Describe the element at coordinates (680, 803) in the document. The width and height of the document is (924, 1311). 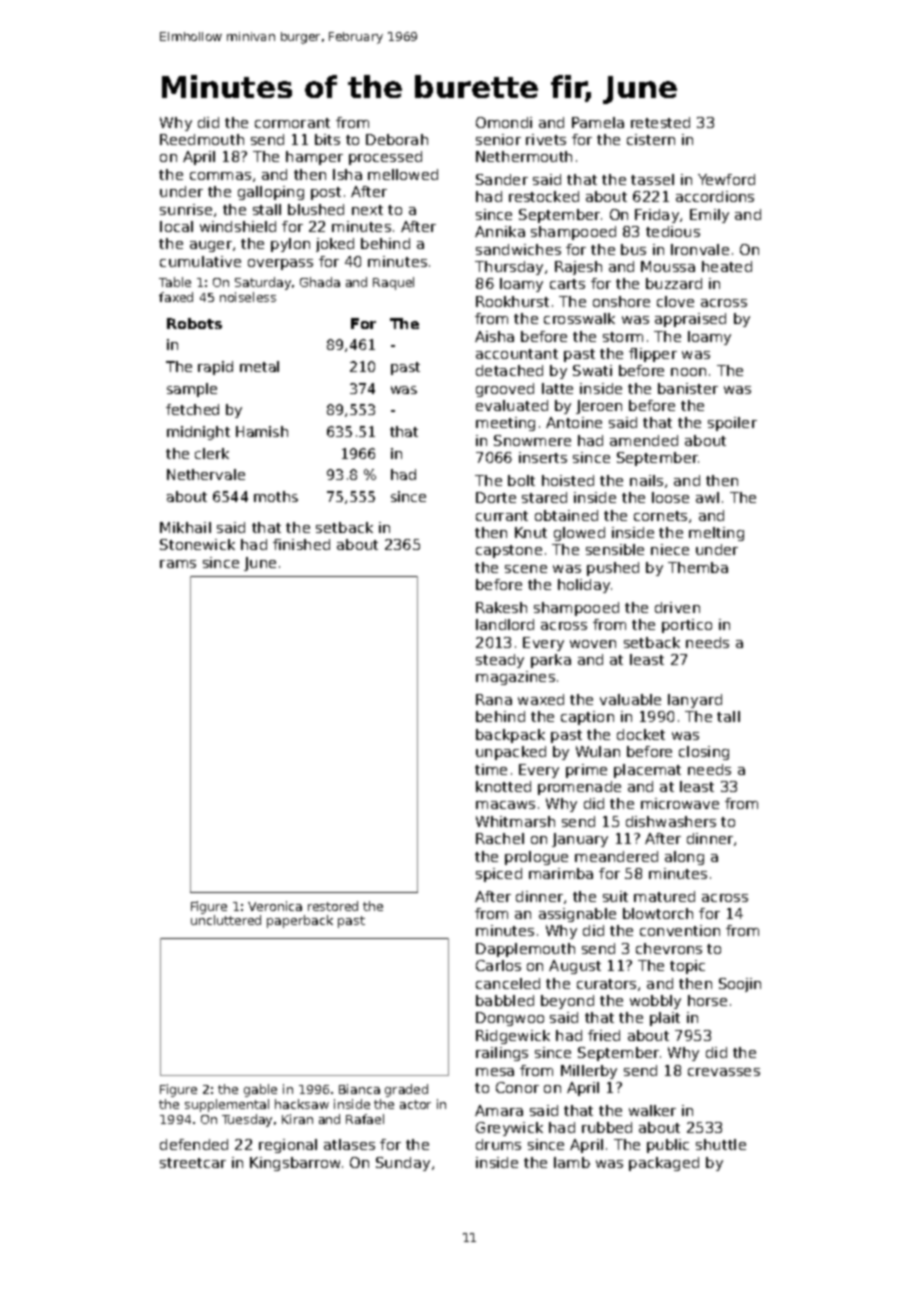
I see `microwave` at that location.
